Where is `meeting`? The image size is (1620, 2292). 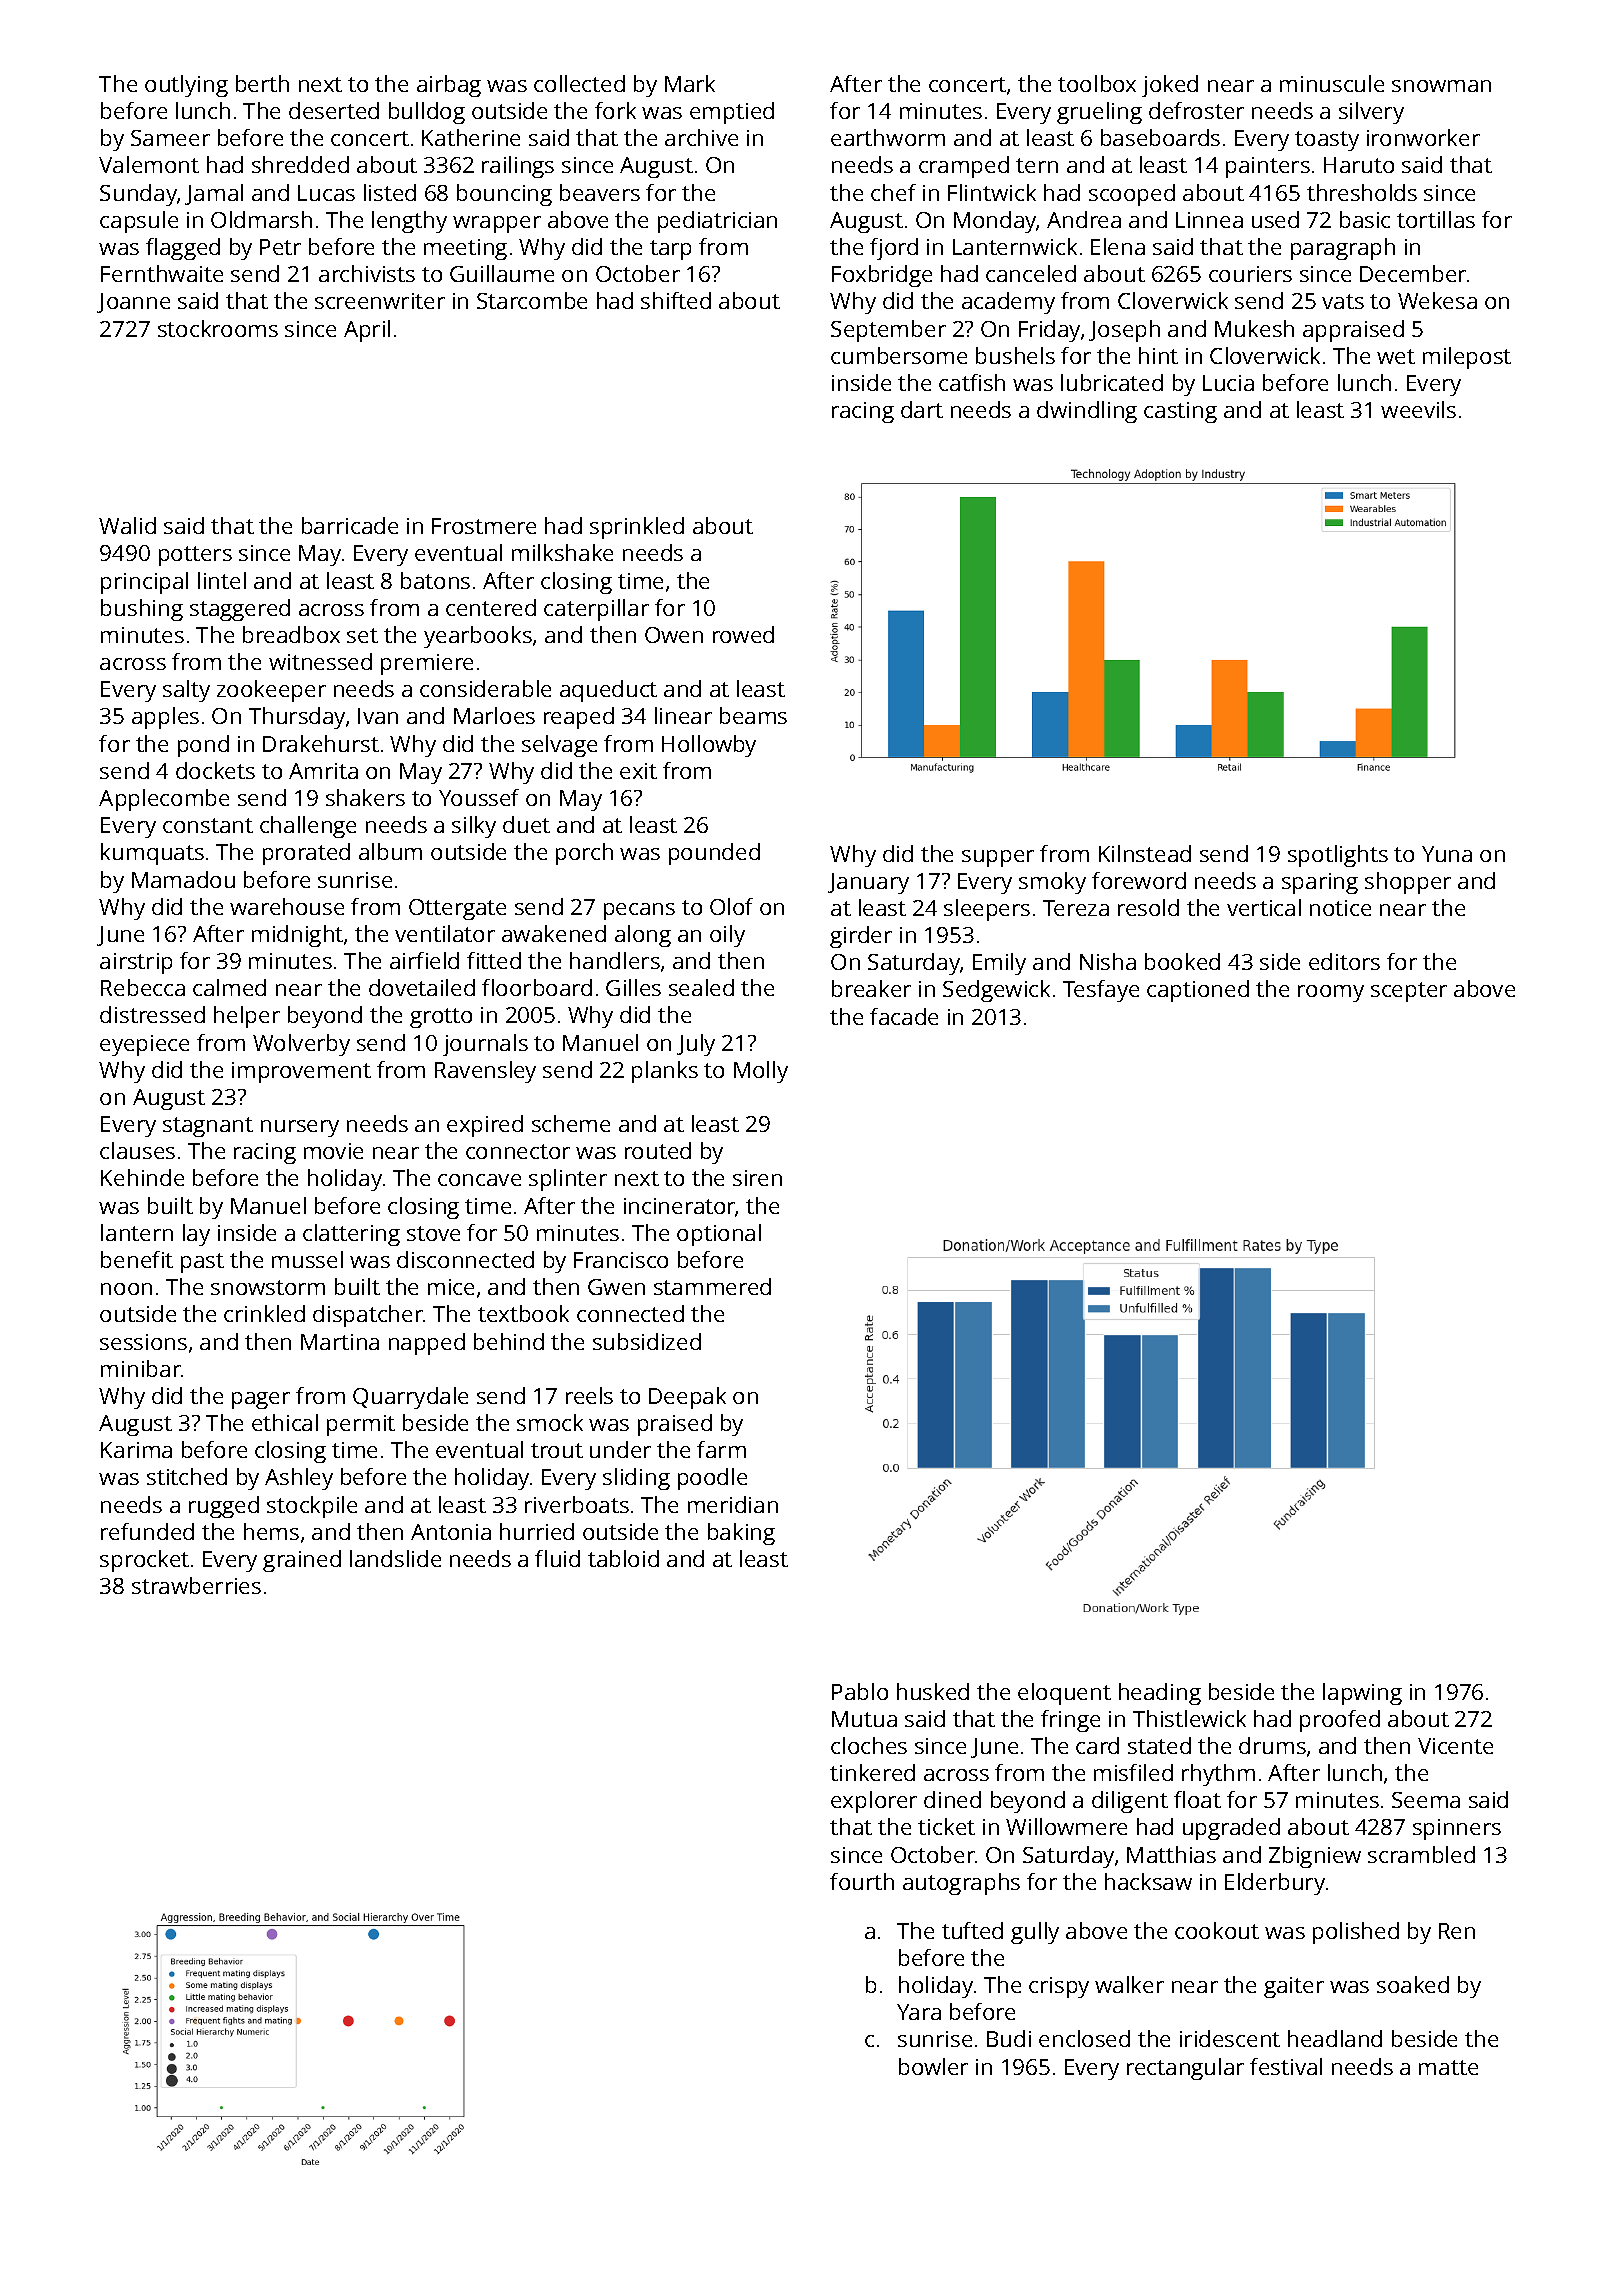
meeting is located at coordinates (465, 249).
